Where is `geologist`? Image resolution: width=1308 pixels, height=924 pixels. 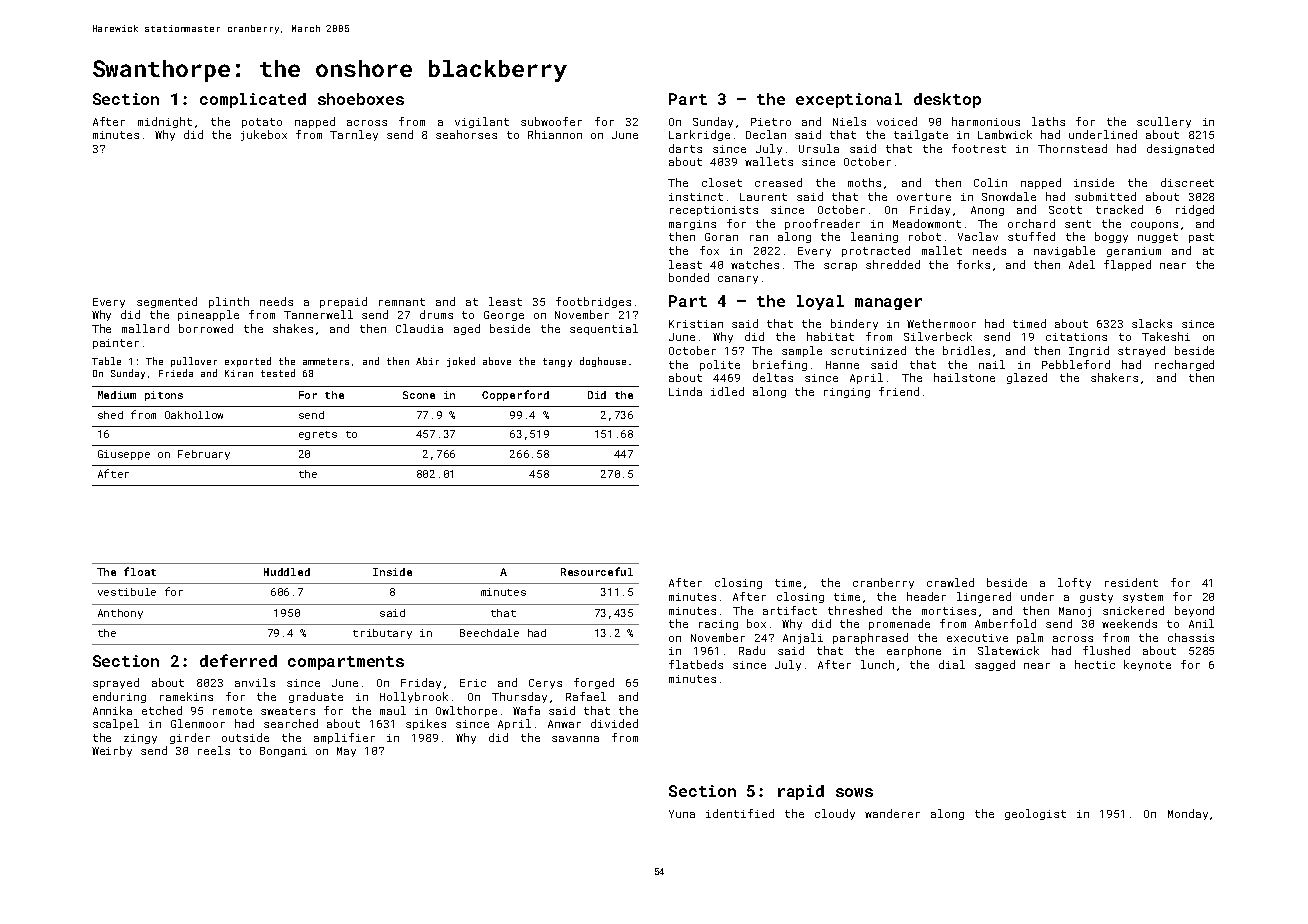 geologist is located at coordinates (1035, 814).
